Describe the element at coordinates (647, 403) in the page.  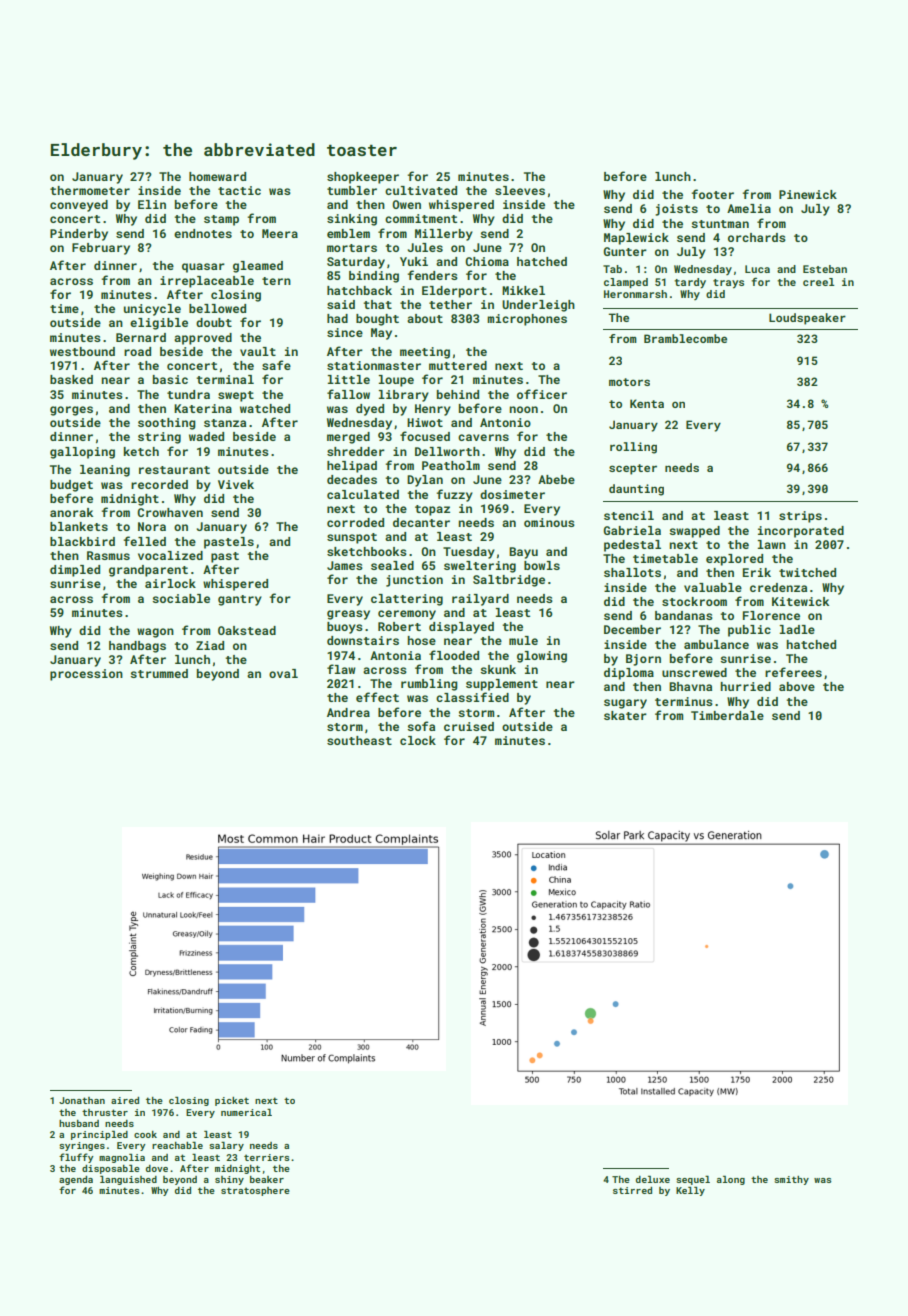
I see `Kenta` at that location.
